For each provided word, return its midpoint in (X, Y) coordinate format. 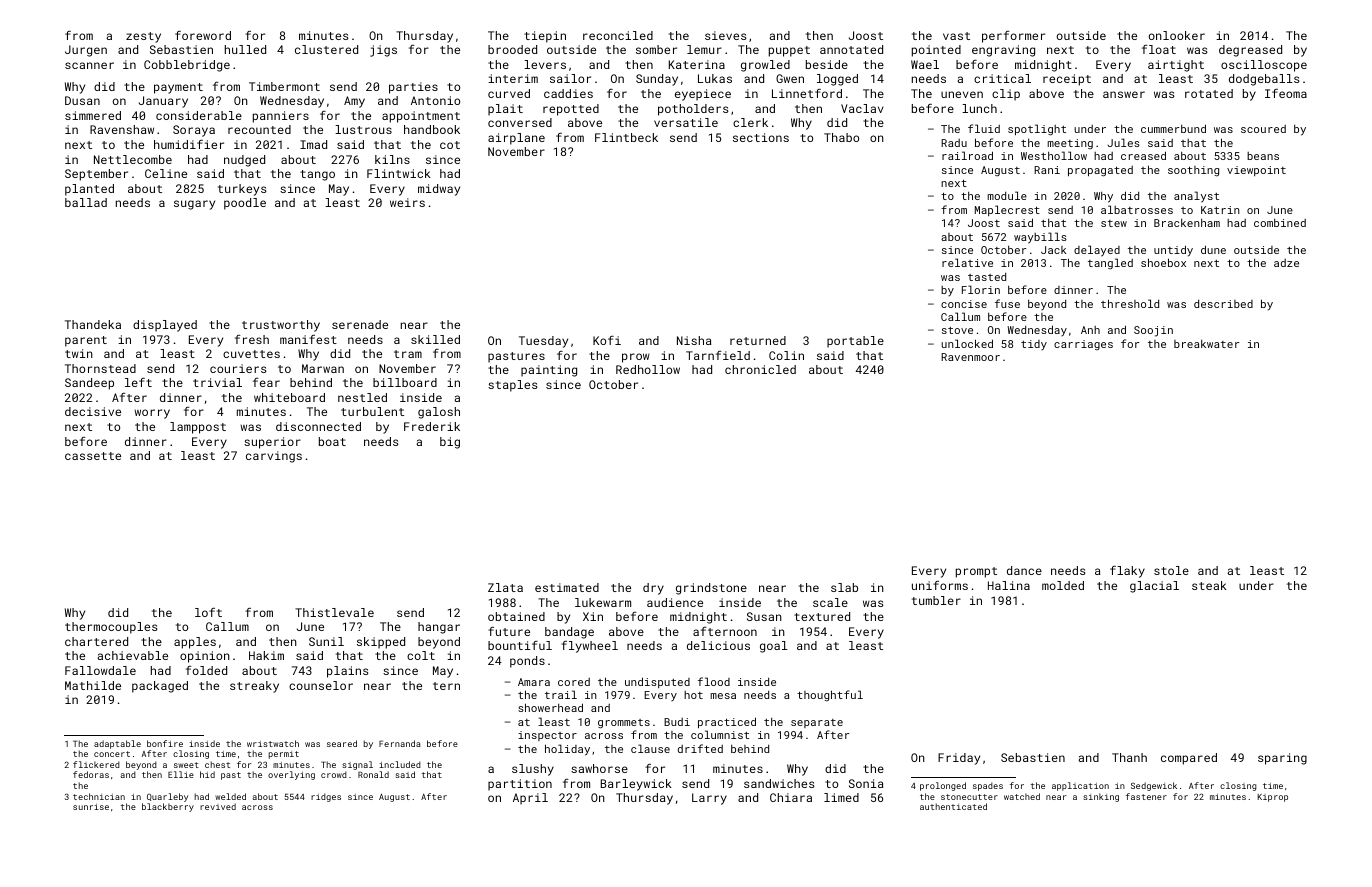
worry (152, 414)
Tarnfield (718, 355)
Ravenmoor (970, 357)
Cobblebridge (187, 66)
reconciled (618, 35)
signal (357, 765)
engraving (1003, 51)
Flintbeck (626, 137)
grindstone (711, 589)
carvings (274, 457)
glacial (1154, 587)
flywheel (589, 647)
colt (421, 655)
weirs (407, 202)
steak (1209, 585)
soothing (1193, 171)
